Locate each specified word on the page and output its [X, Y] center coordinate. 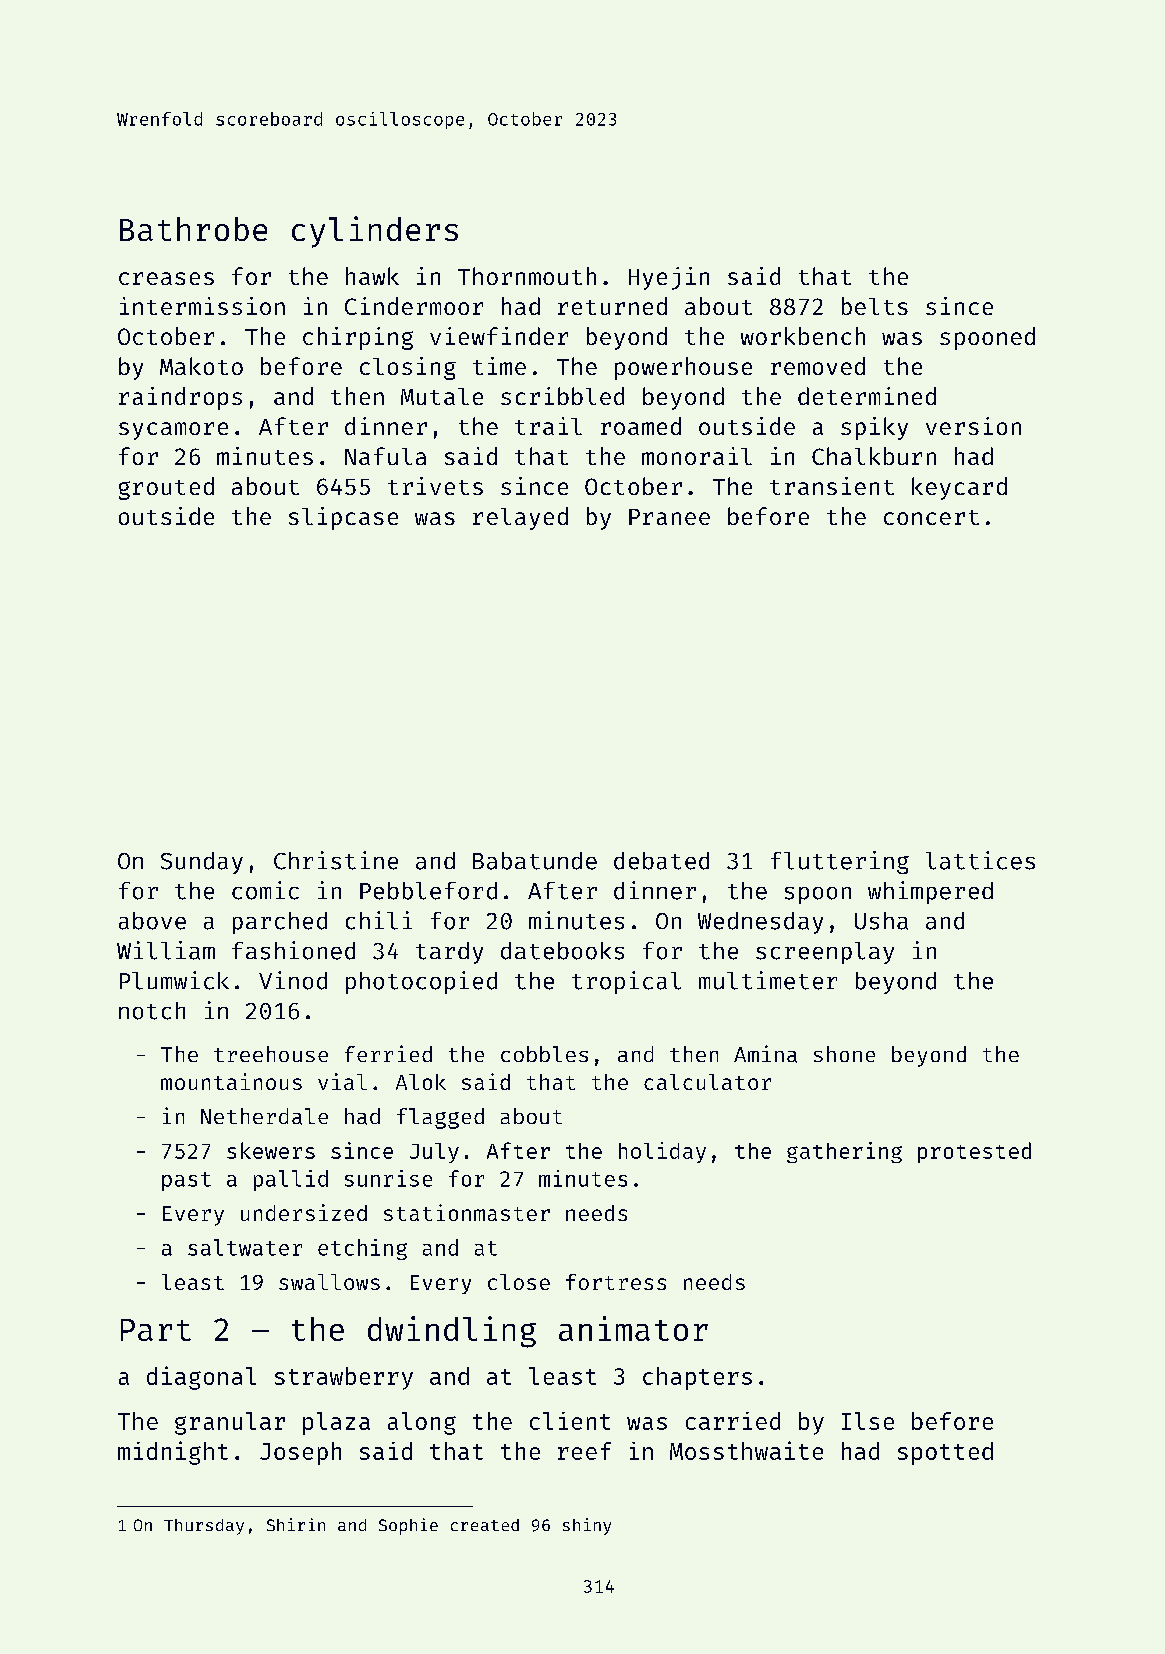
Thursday [204, 1527]
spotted [945, 1453]
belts [875, 306]
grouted [166, 488]
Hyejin [669, 278]
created [485, 1525]
